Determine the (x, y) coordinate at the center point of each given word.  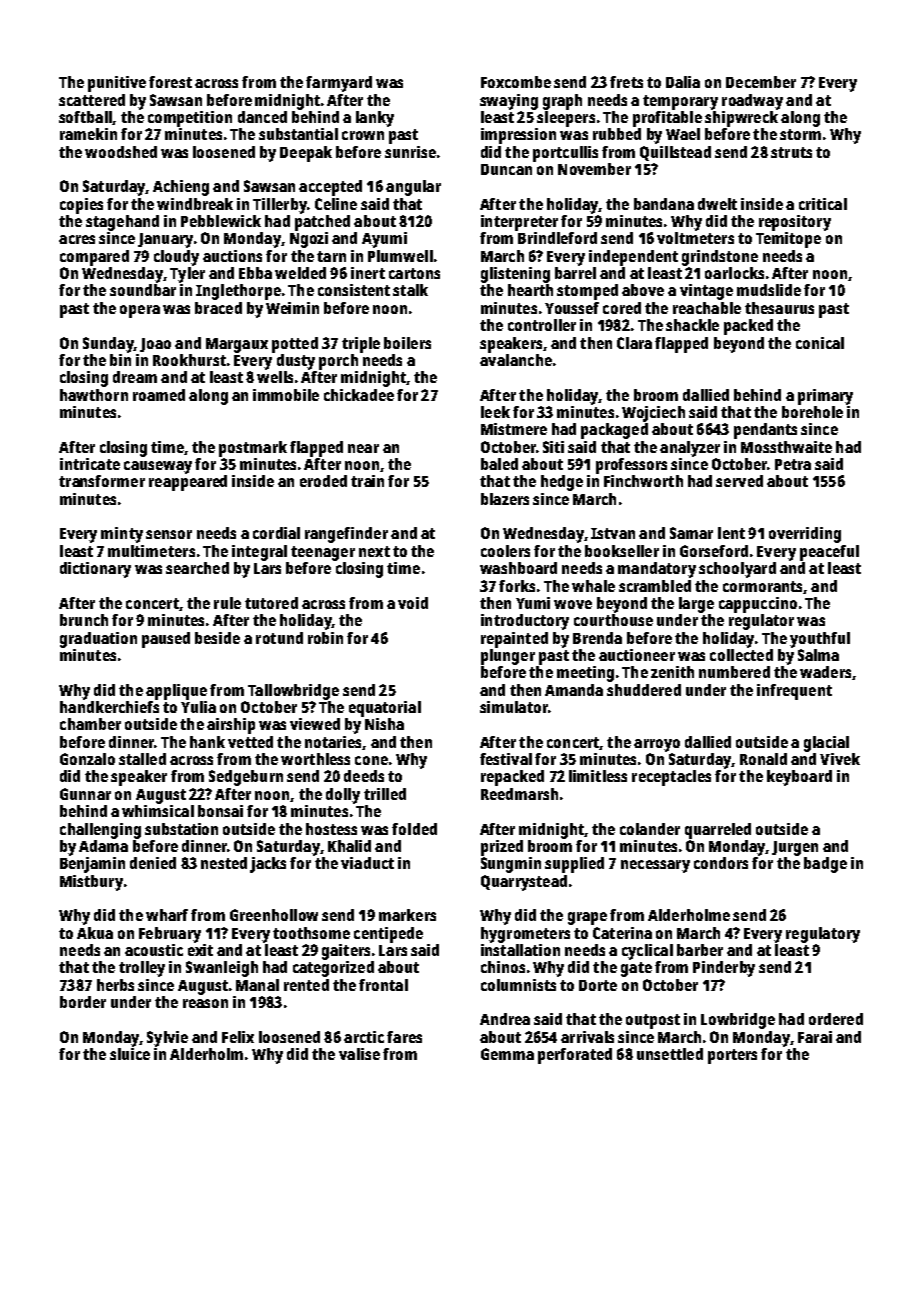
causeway (158, 467)
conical (820, 343)
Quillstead (675, 153)
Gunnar (85, 794)
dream (135, 377)
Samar (691, 533)
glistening (515, 275)
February (170, 935)
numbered (734, 672)
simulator (514, 707)
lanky (375, 119)
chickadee (359, 395)
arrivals (587, 1037)
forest (170, 82)
